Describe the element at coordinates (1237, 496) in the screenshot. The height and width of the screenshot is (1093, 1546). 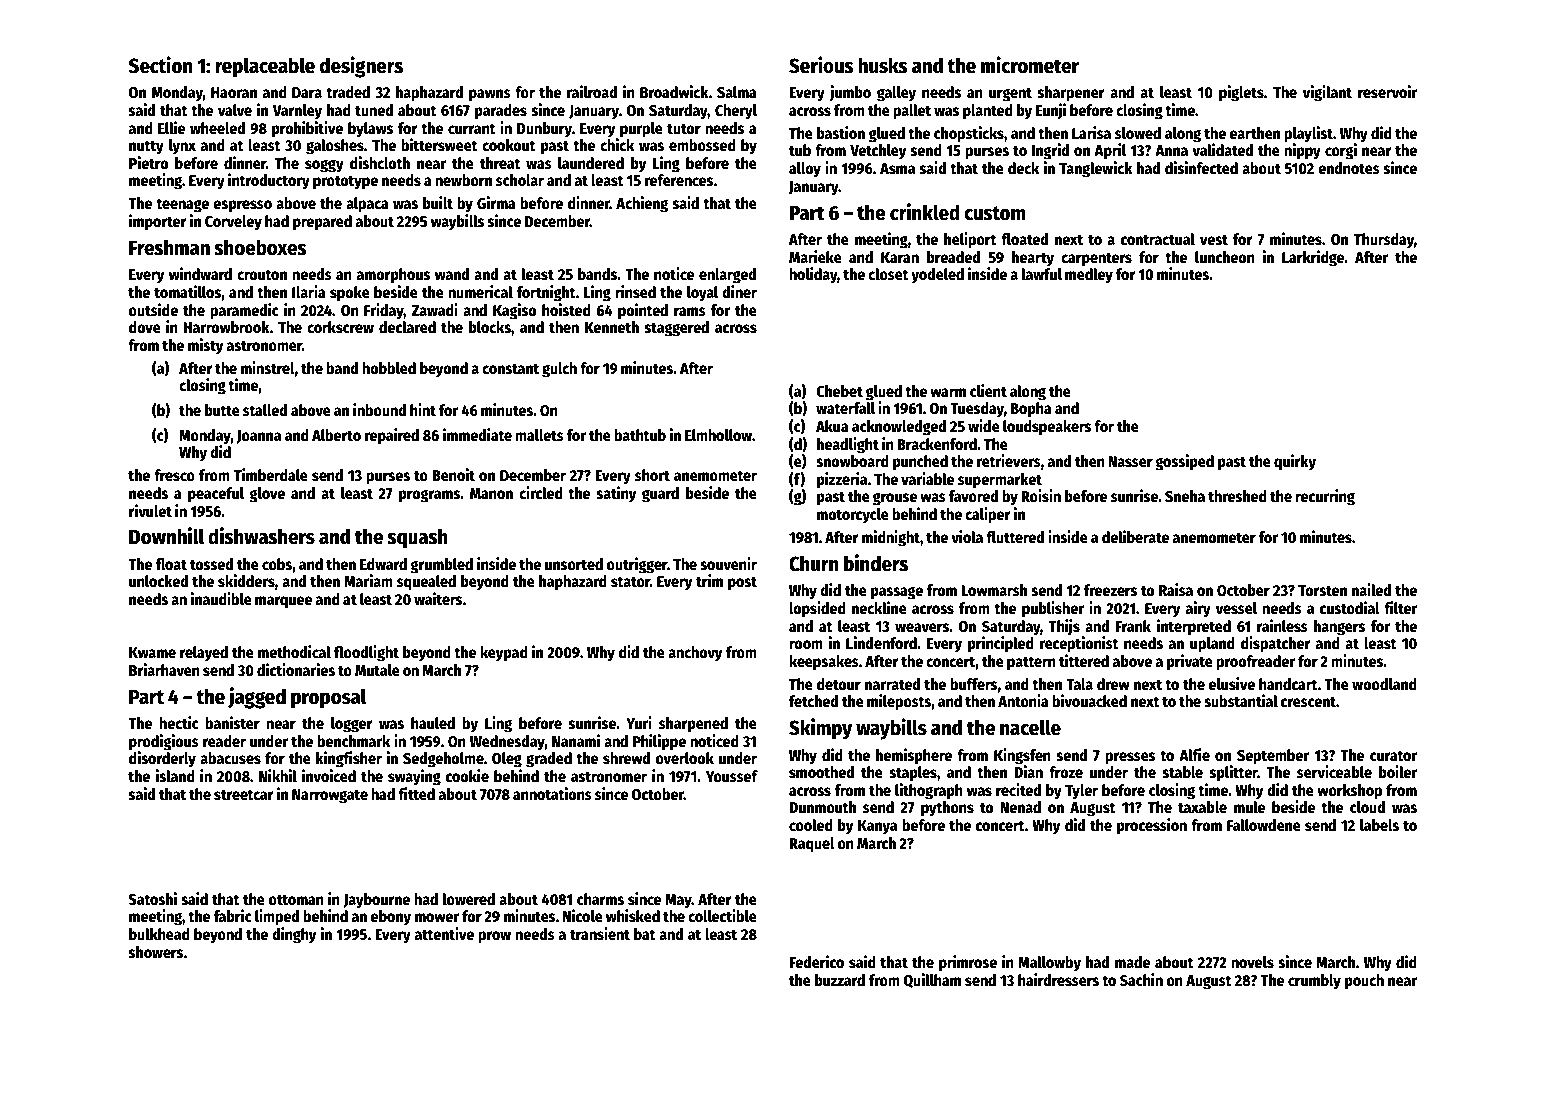
I see `threshed` at that location.
